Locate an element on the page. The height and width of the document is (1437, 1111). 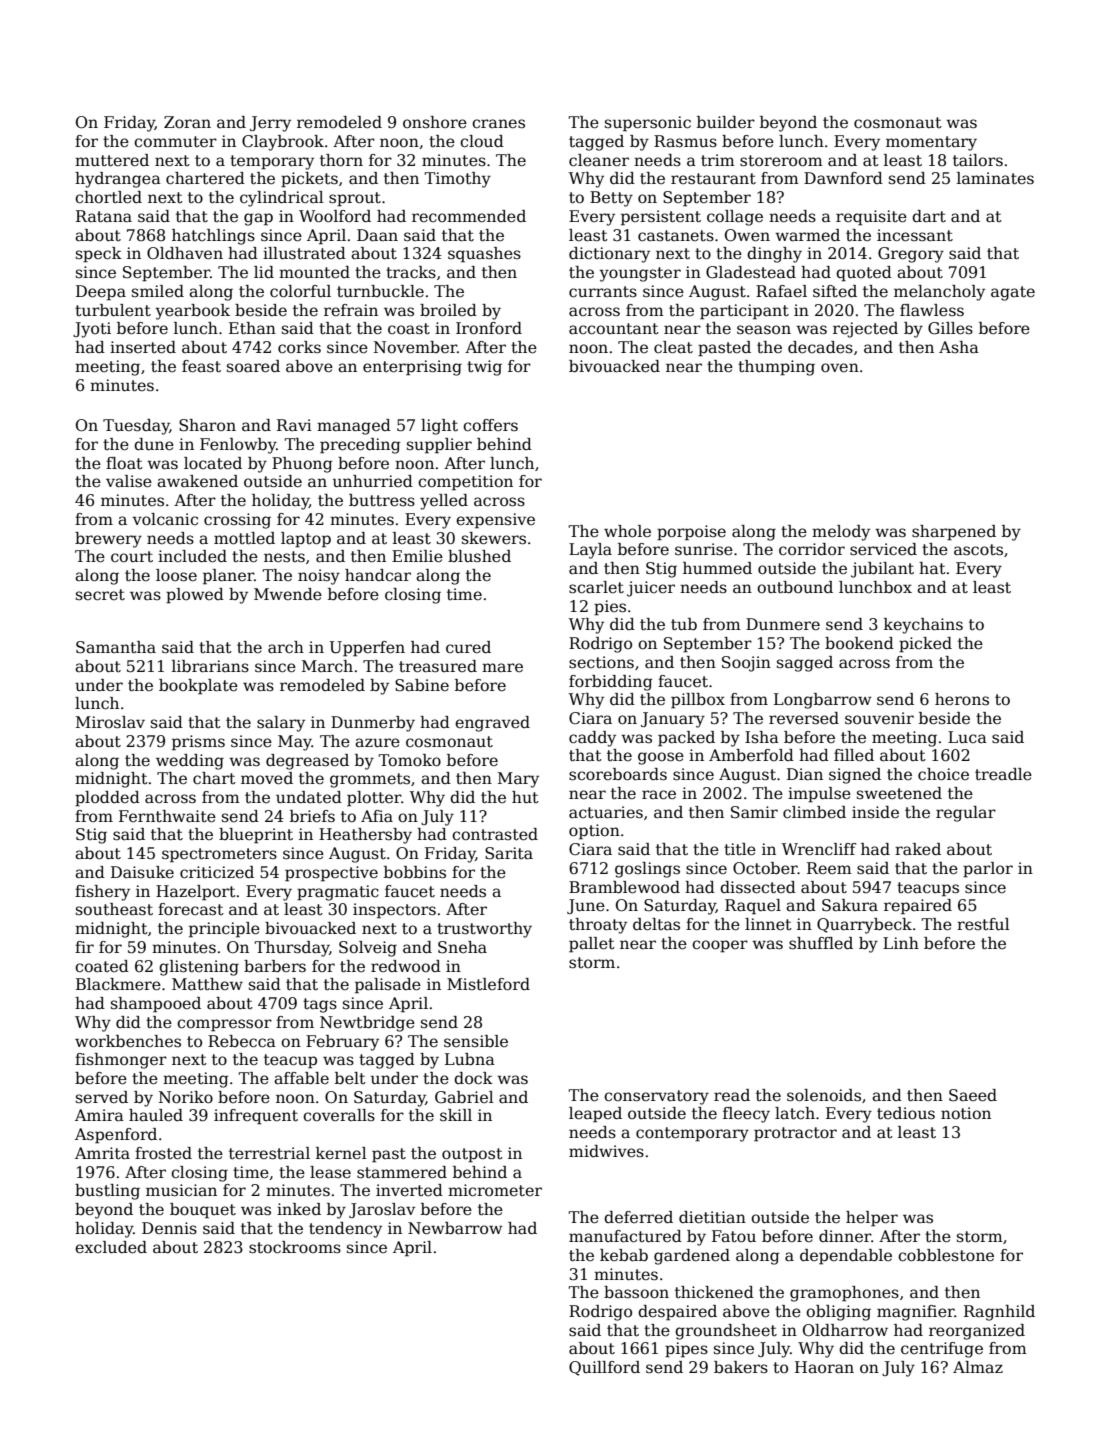
hut is located at coordinates (525, 797).
